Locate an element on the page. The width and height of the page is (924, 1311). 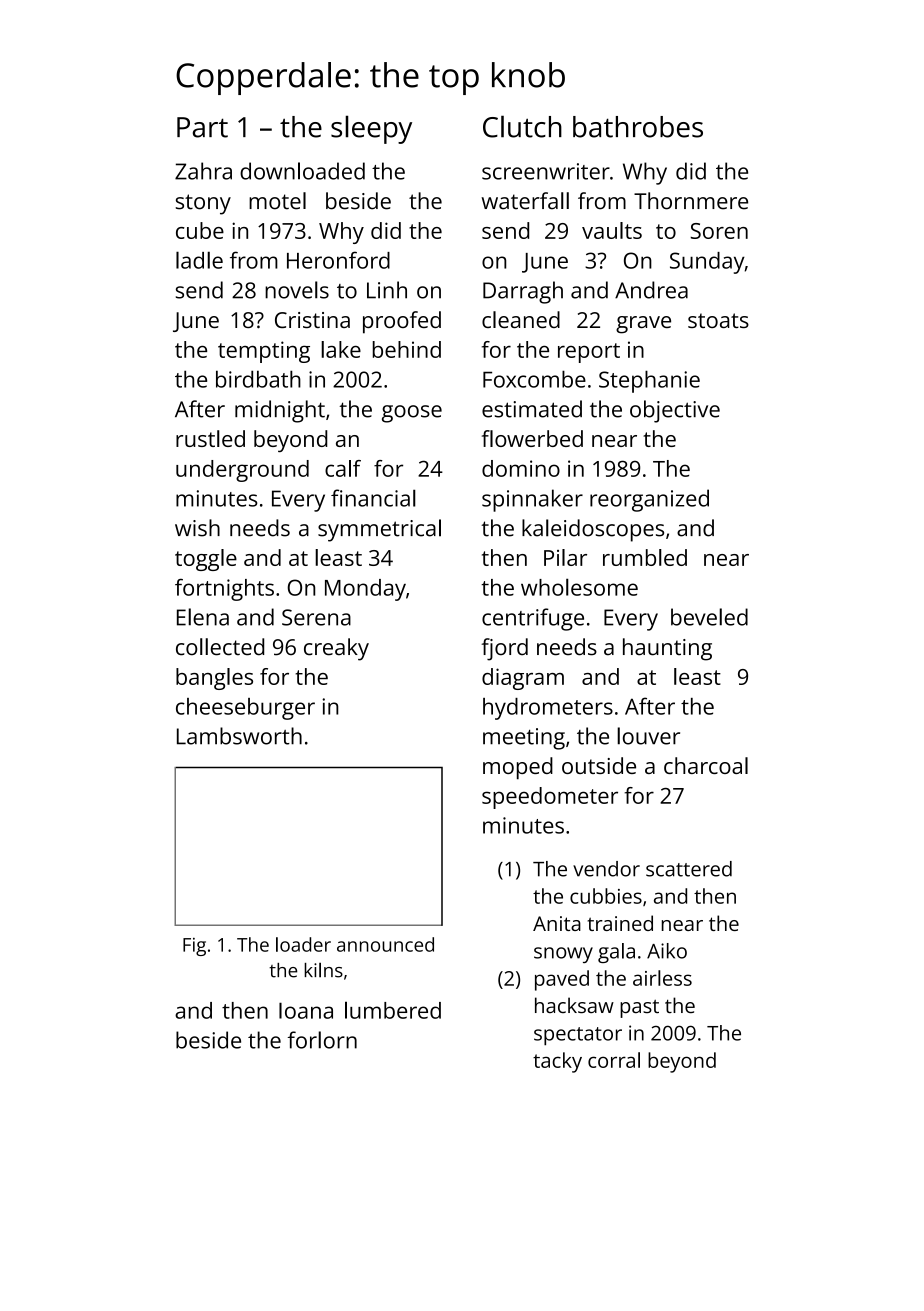
objective is located at coordinates (675, 411).
